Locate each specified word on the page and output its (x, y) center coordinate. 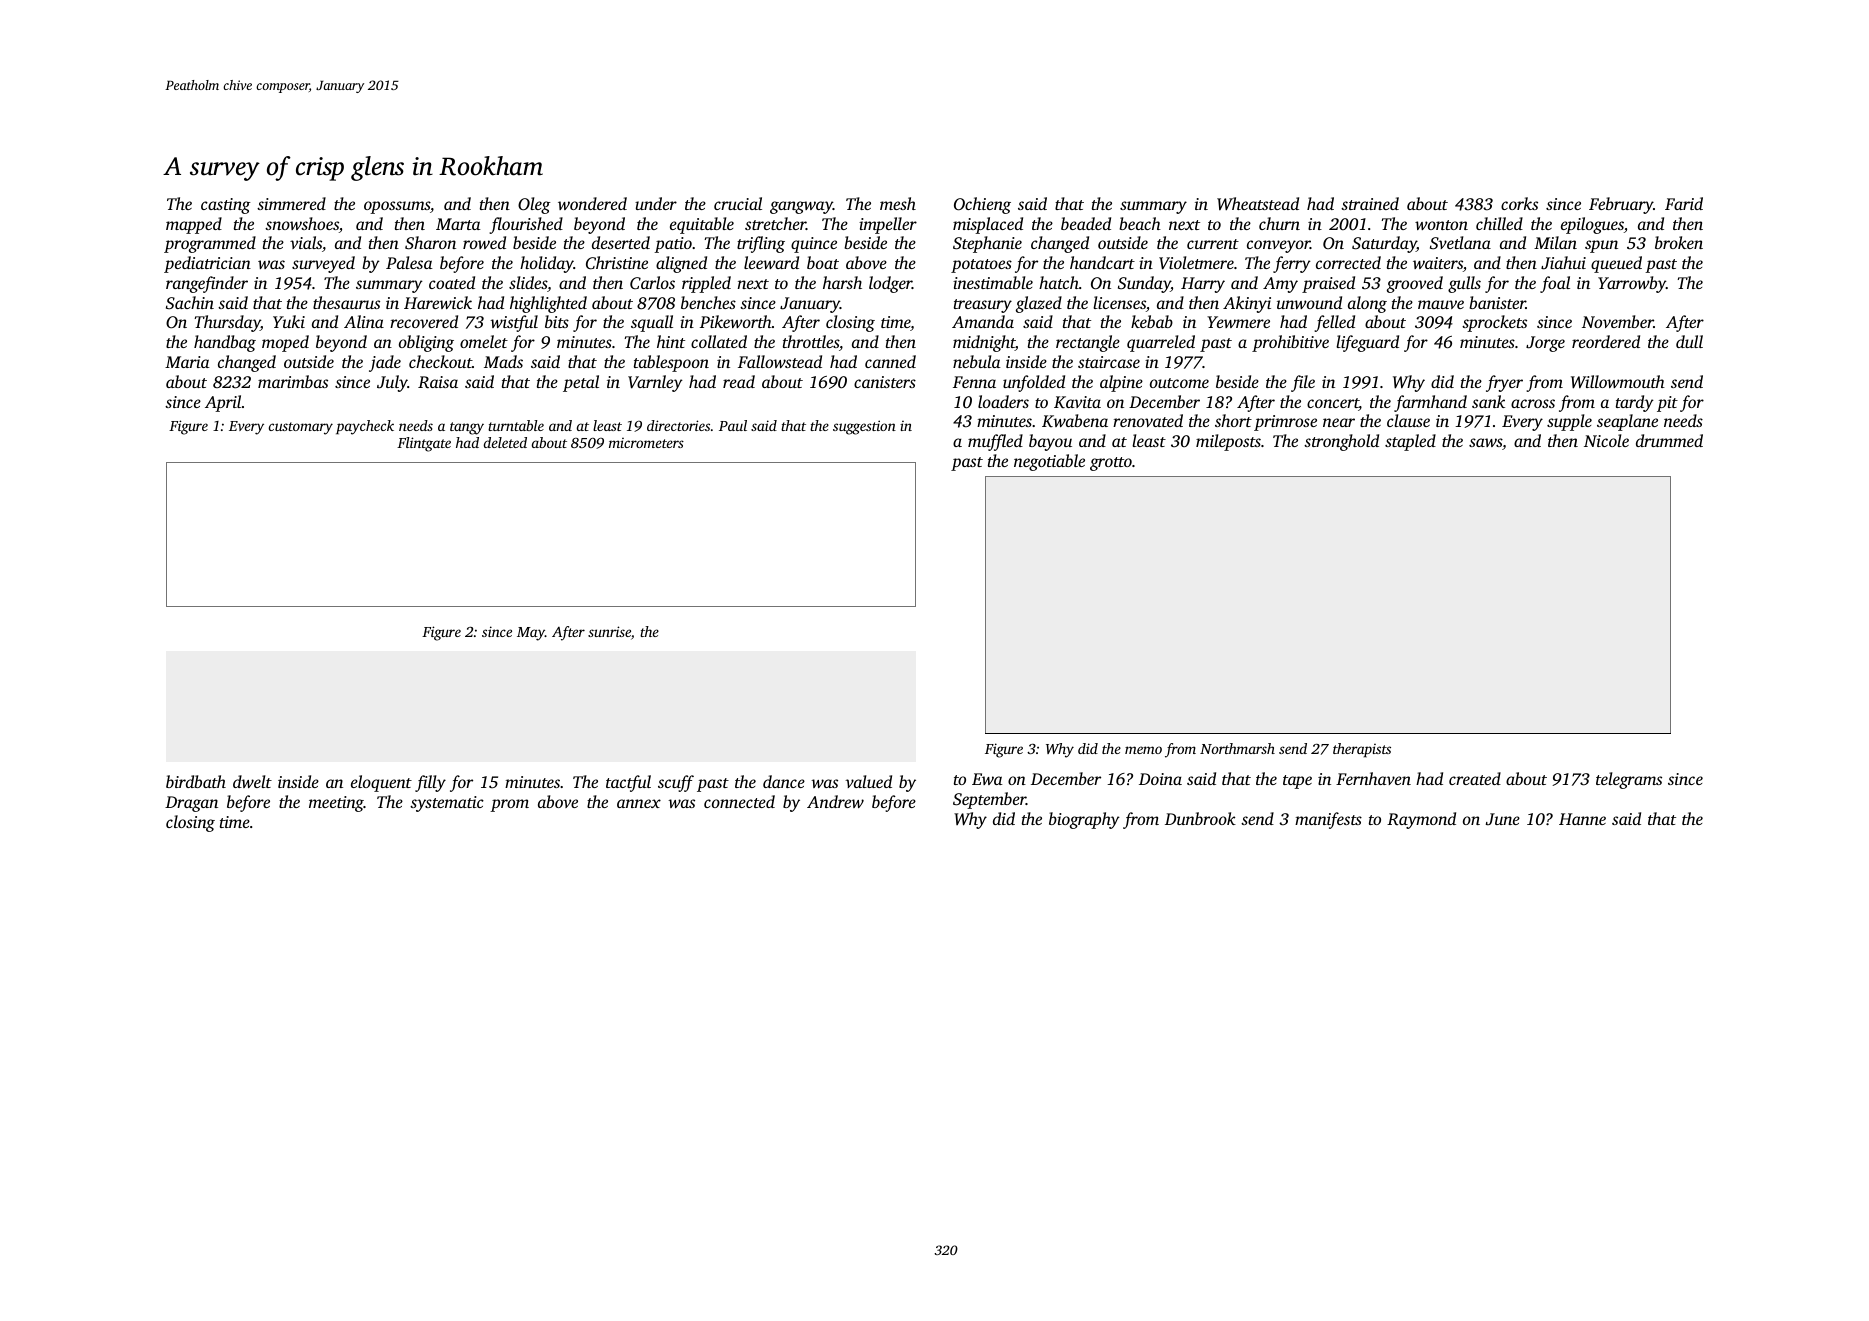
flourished (526, 225)
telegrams (1629, 780)
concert (1333, 404)
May (531, 634)
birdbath (196, 781)
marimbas (293, 381)
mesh (898, 203)
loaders (1003, 401)
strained (1370, 203)
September (989, 800)
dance (784, 781)
